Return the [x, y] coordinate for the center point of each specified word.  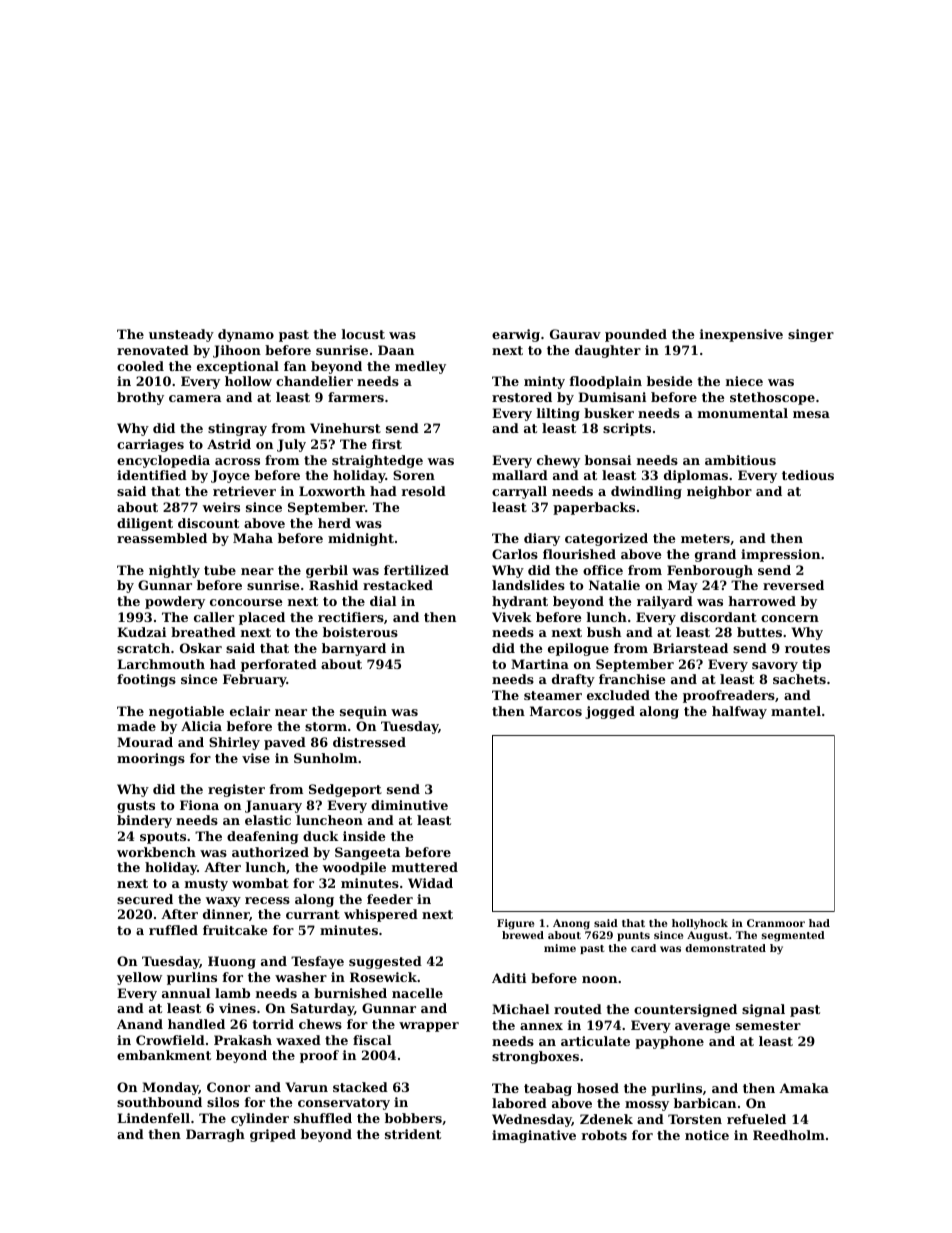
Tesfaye [317, 962]
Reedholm [789, 1135]
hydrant [520, 602]
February [255, 680]
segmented [793, 936]
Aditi [509, 978]
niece [744, 381]
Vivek [512, 617]
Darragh [215, 1135]
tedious [808, 475]
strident [413, 1134]
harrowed [762, 601]
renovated [153, 350]
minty [544, 382]
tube [220, 570]
